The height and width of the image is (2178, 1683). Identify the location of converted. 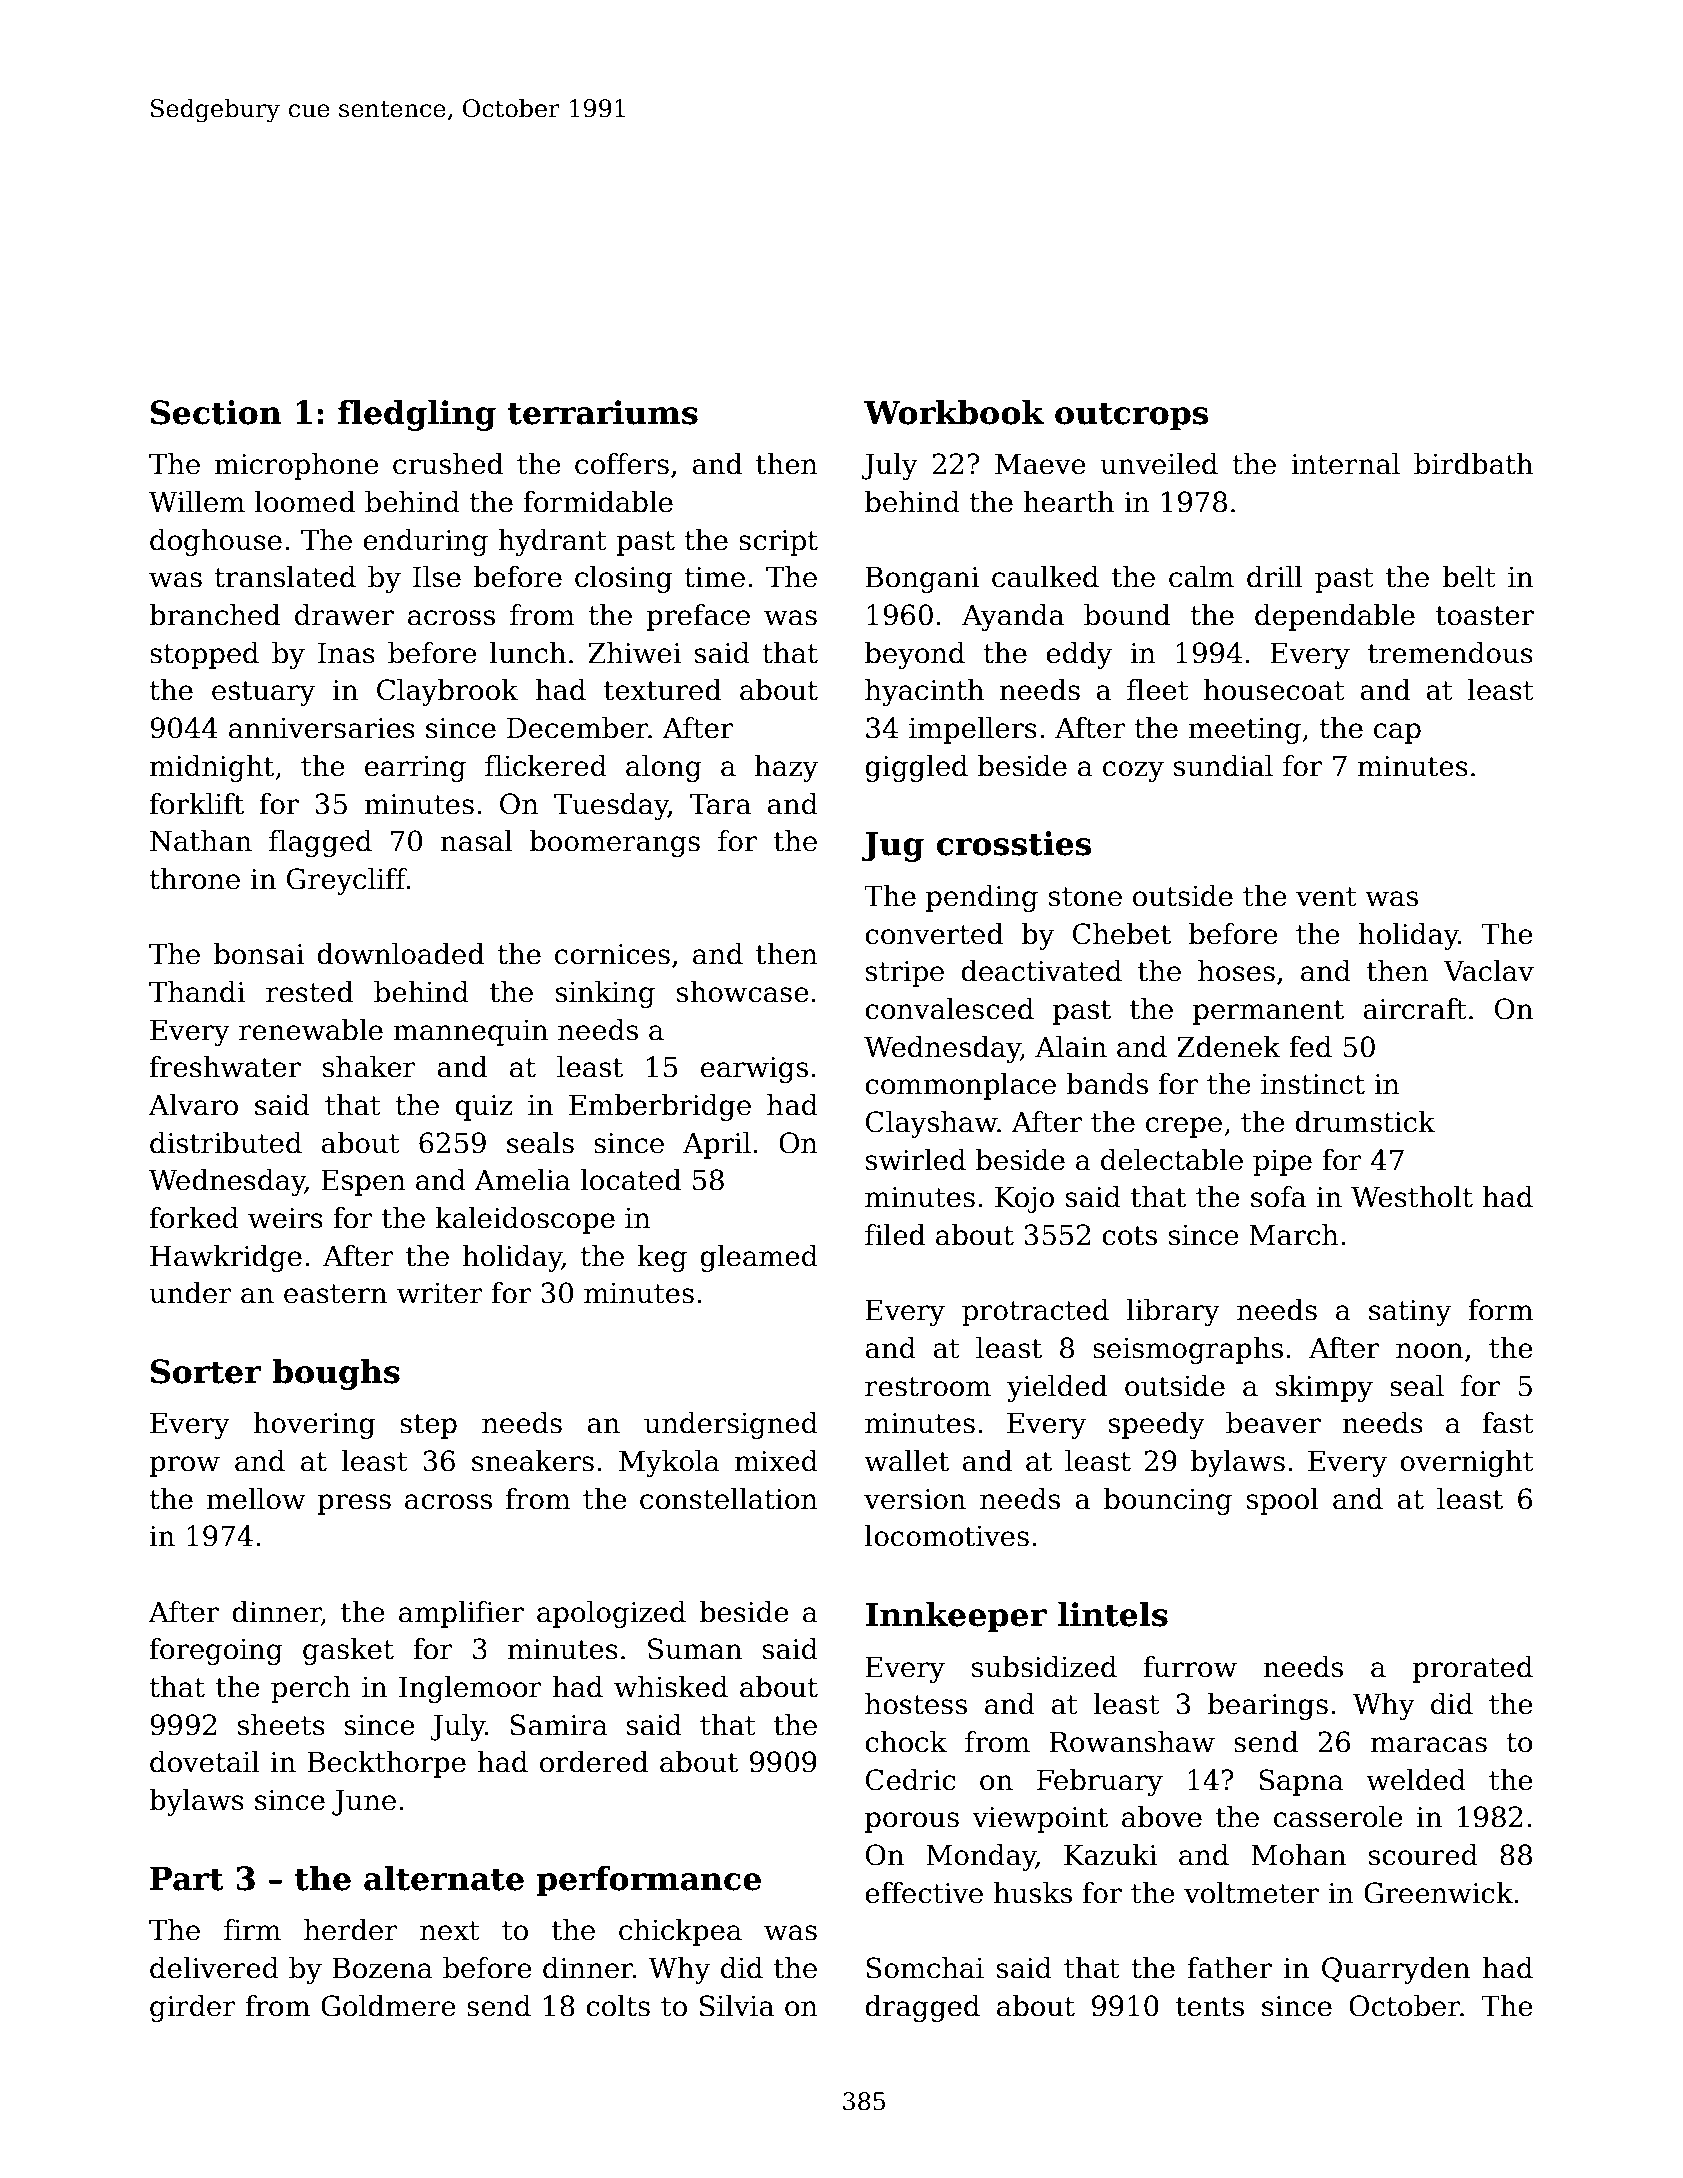
(934, 934).
